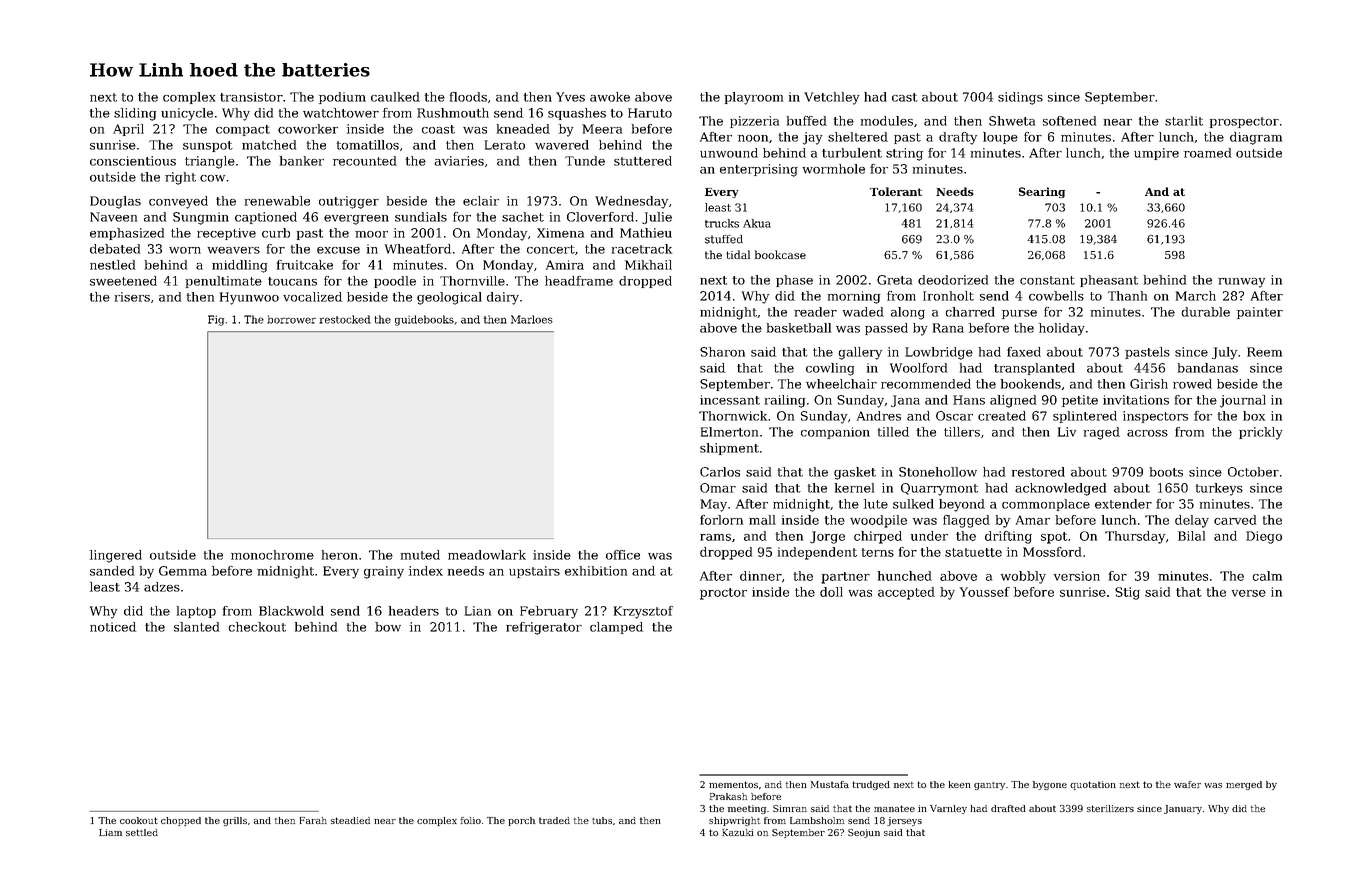  What do you see at coordinates (162, 587) in the screenshot?
I see `adzes` at bounding box center [162, 587].
